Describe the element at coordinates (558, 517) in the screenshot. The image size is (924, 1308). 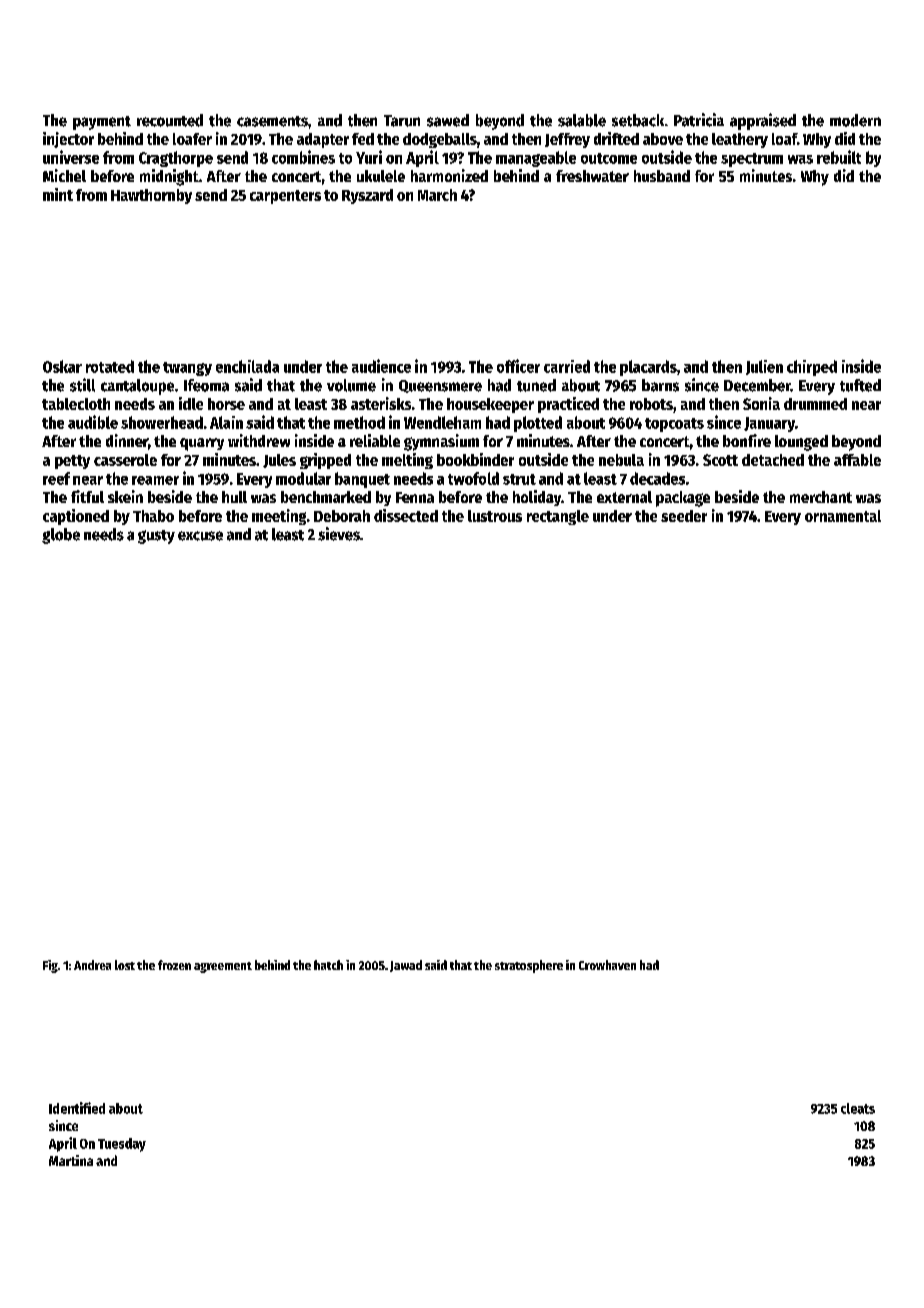
I see `rectangle` at that location.
